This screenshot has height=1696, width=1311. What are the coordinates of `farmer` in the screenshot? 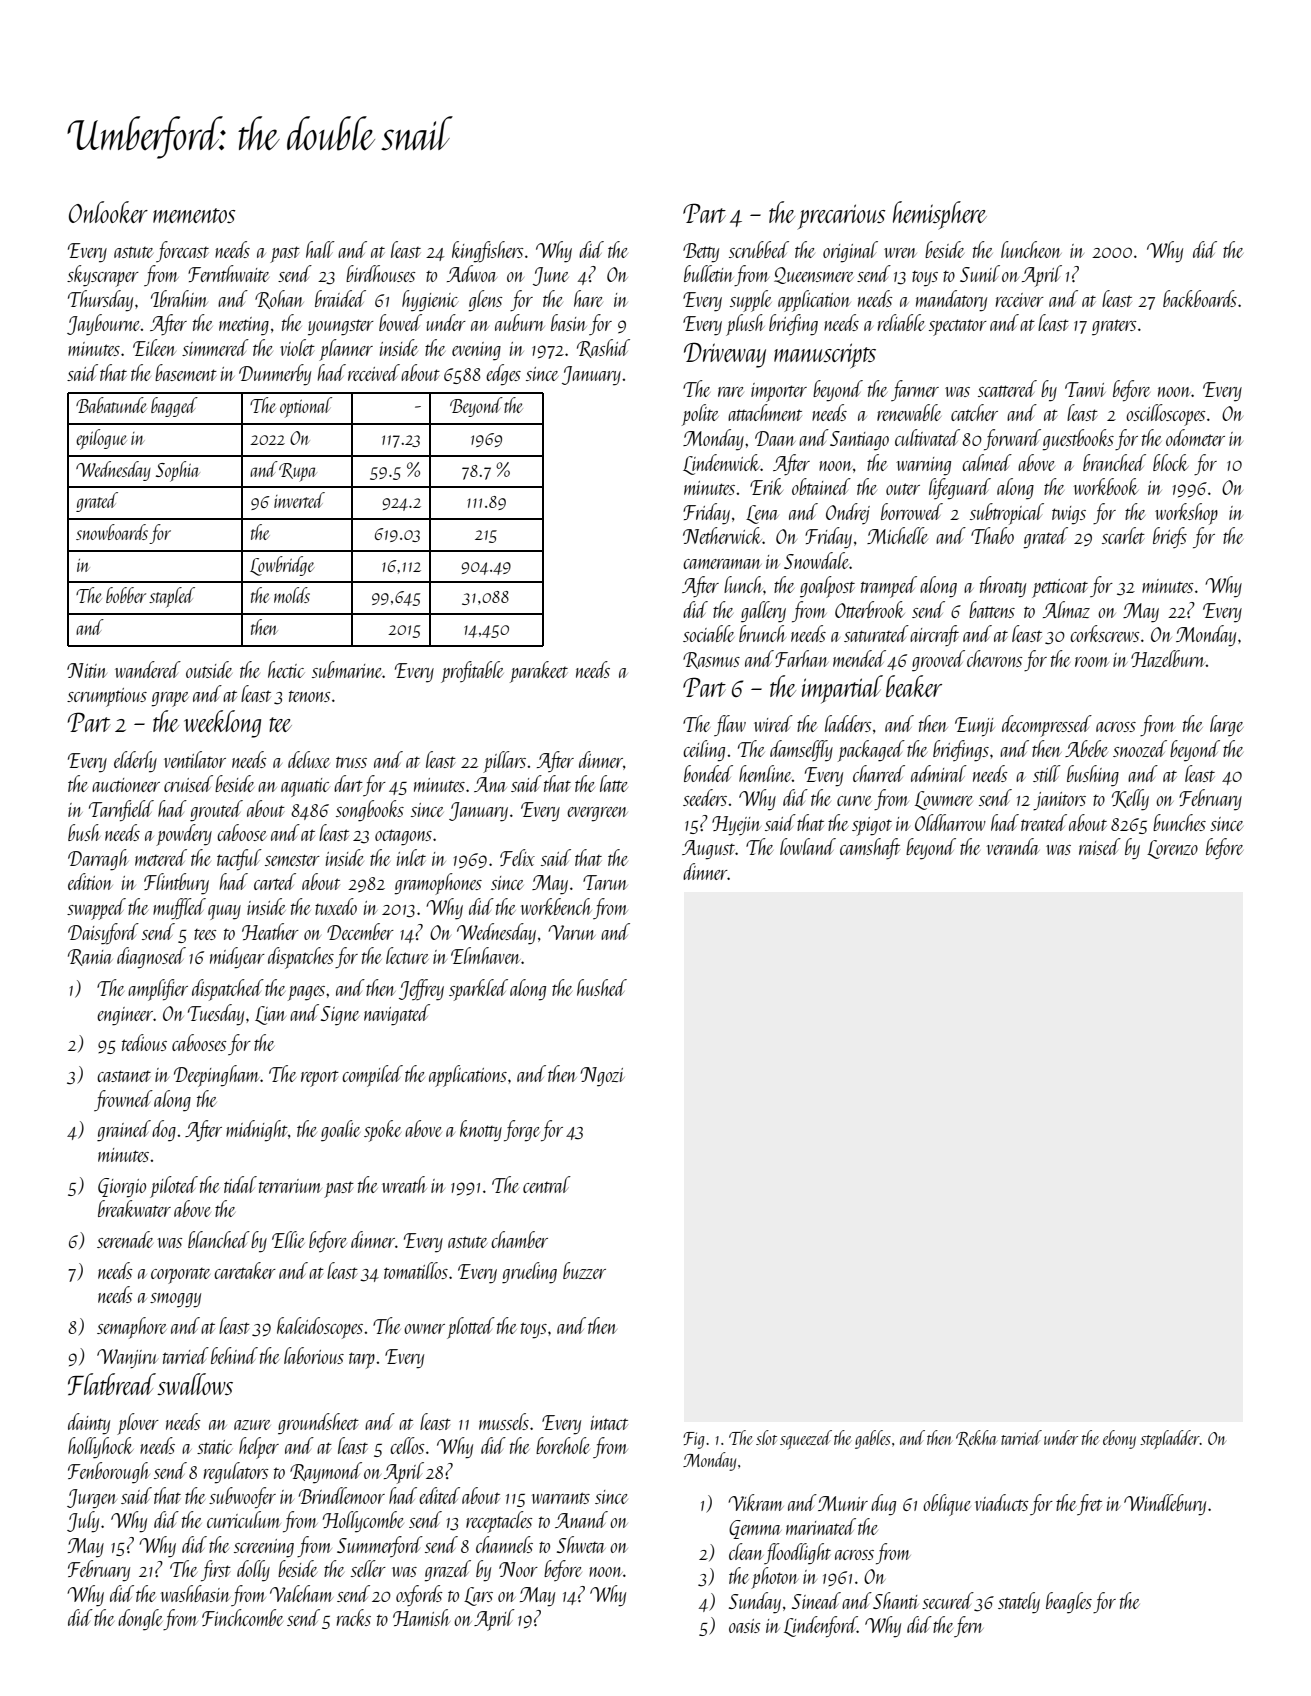 It's located at (915, 390).
